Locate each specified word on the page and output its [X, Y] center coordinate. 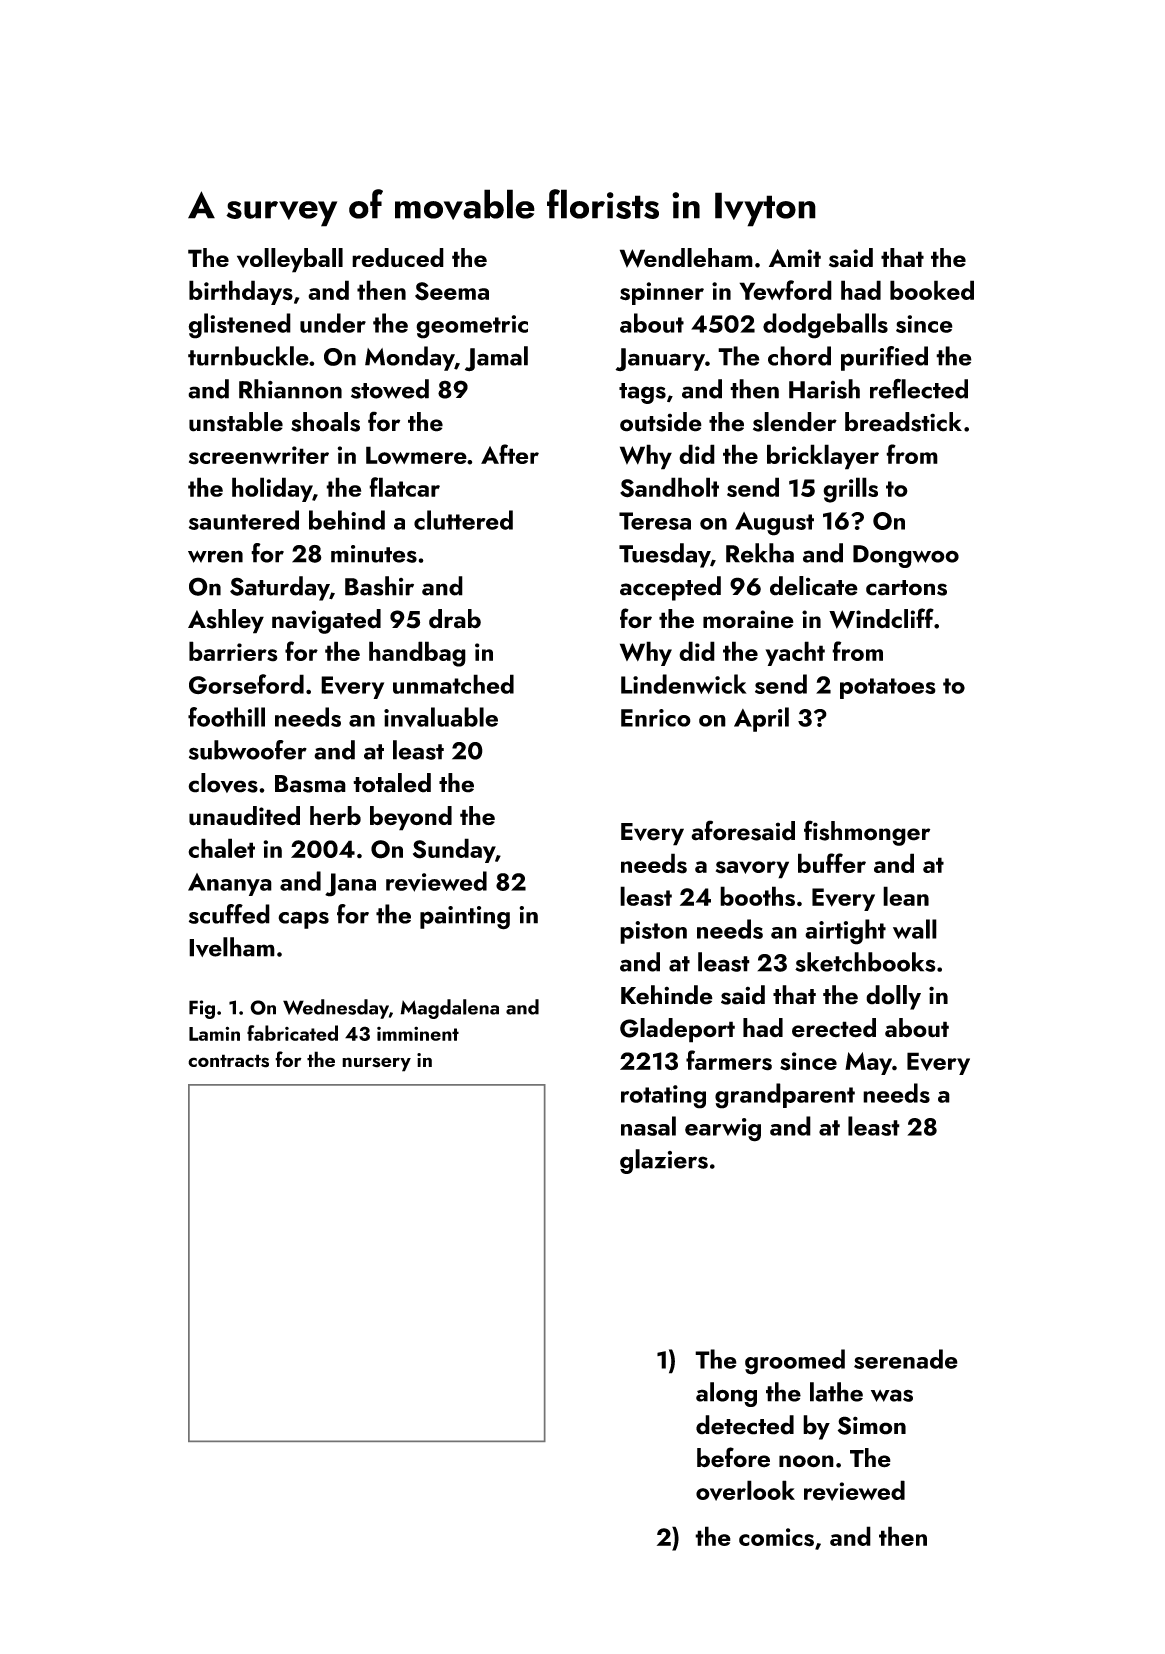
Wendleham [686, 258]
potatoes [888, 688]
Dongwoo [906, 556]
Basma [310, 784]
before [733, 1457]
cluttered [463, 520]
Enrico [656, 718]
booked [932, 290]
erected [834, 1028]
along [726, 1394]
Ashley [226, 621]
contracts [228, 1061]
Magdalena [449, 1009]
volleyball [290, 260]
